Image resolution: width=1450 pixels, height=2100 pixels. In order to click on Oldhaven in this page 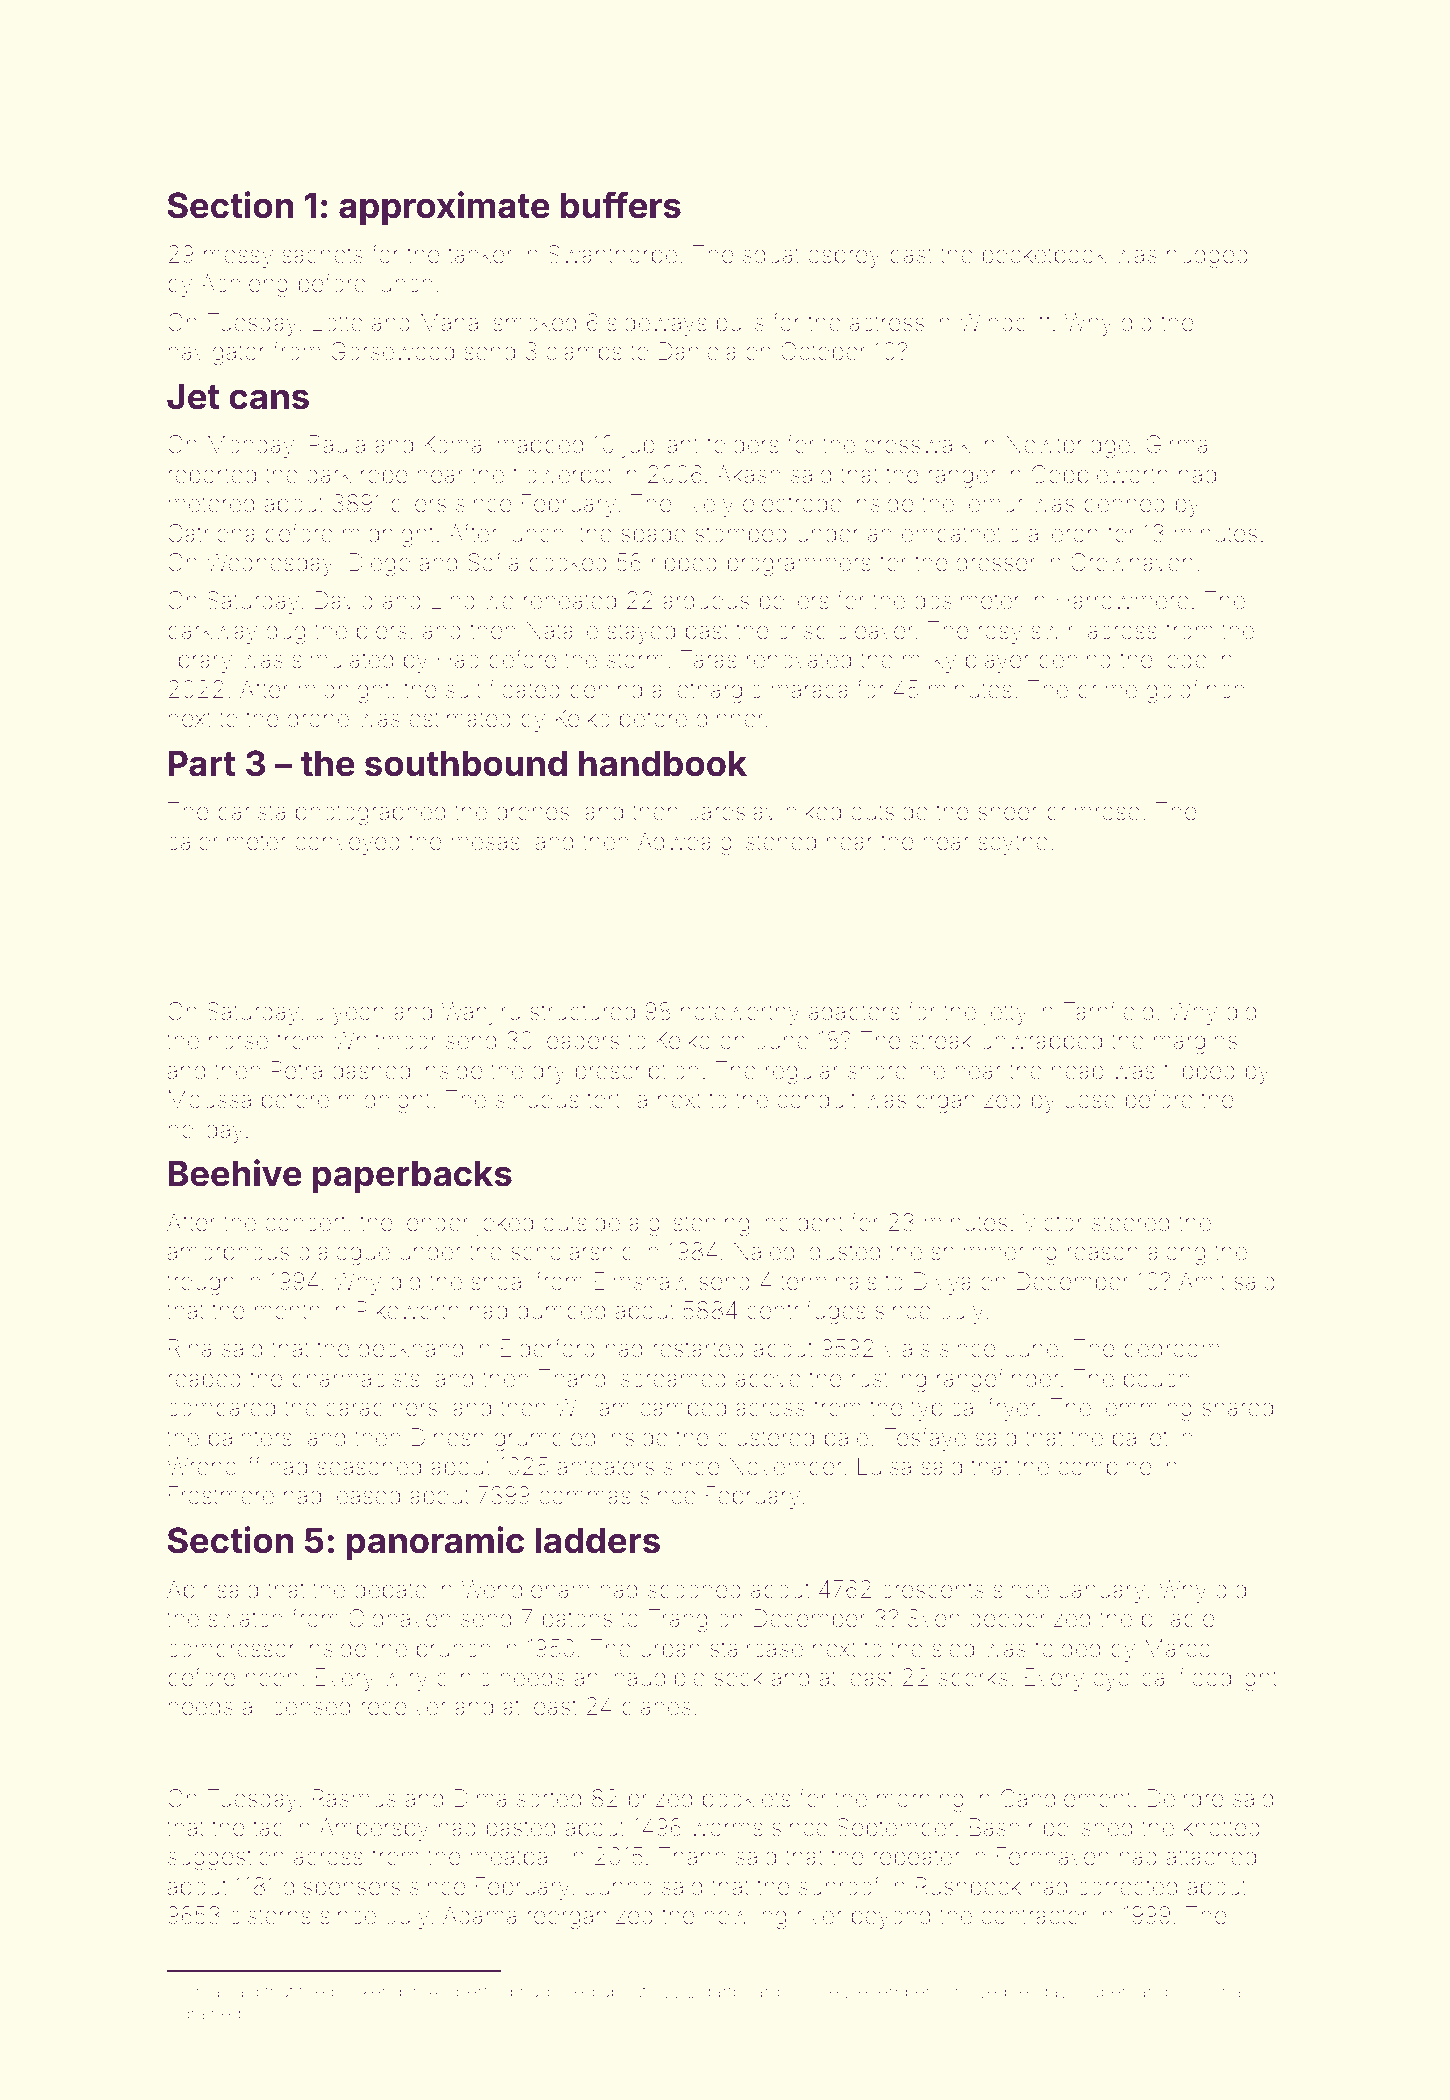, I will do `click(400, 1618)`.
